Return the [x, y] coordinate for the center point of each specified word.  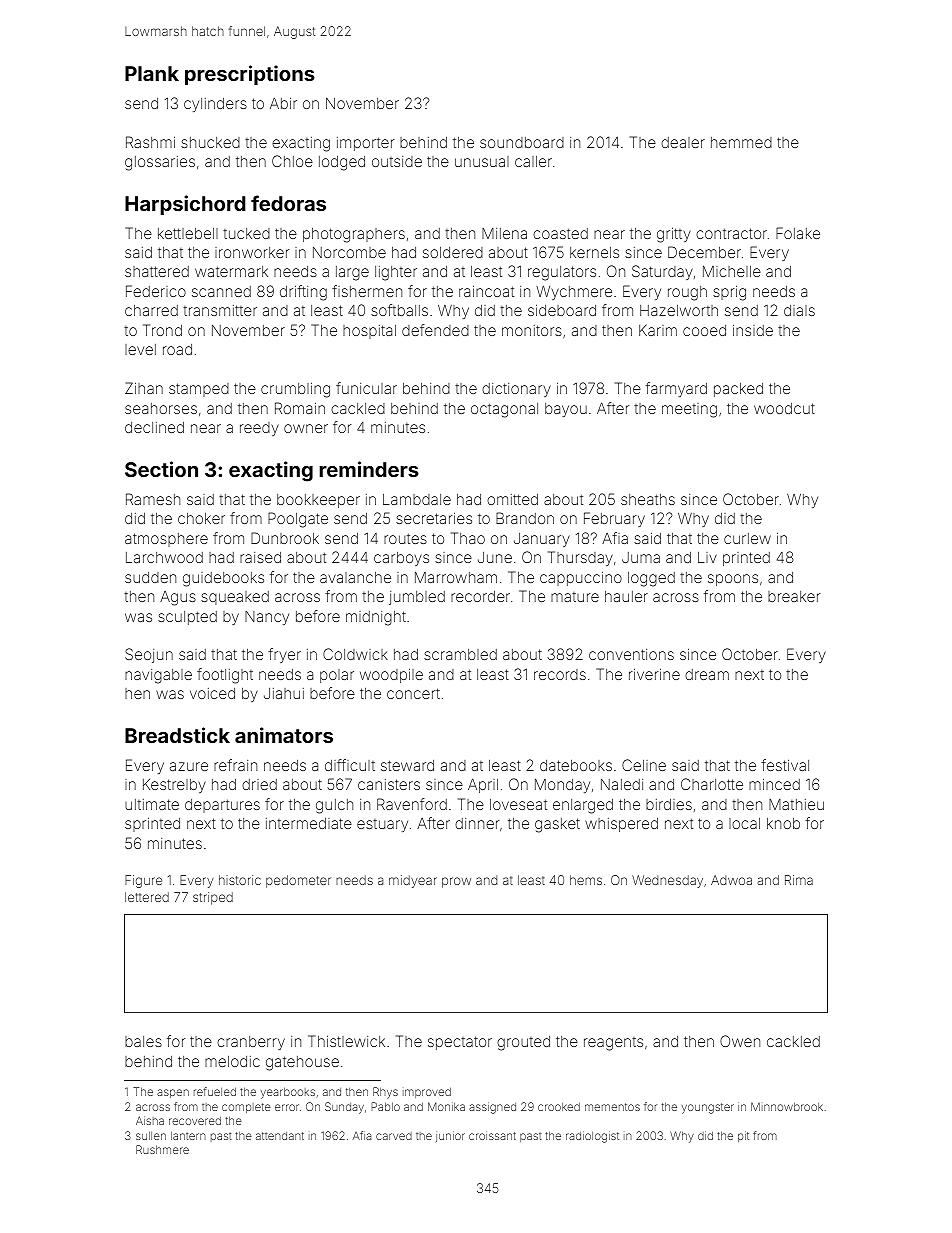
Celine [644, 765]
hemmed [741, 142]
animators [284, 735]
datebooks [576, 765]
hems [586, 880]
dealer [683, 142]
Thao [468, 538]
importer [366, 144]
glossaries [160, 163]
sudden [150, 577]
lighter [396, 273]
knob [783, 823]
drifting [303, 293]
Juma [641, 557]
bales [143, 1041]
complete [246, 1108]
